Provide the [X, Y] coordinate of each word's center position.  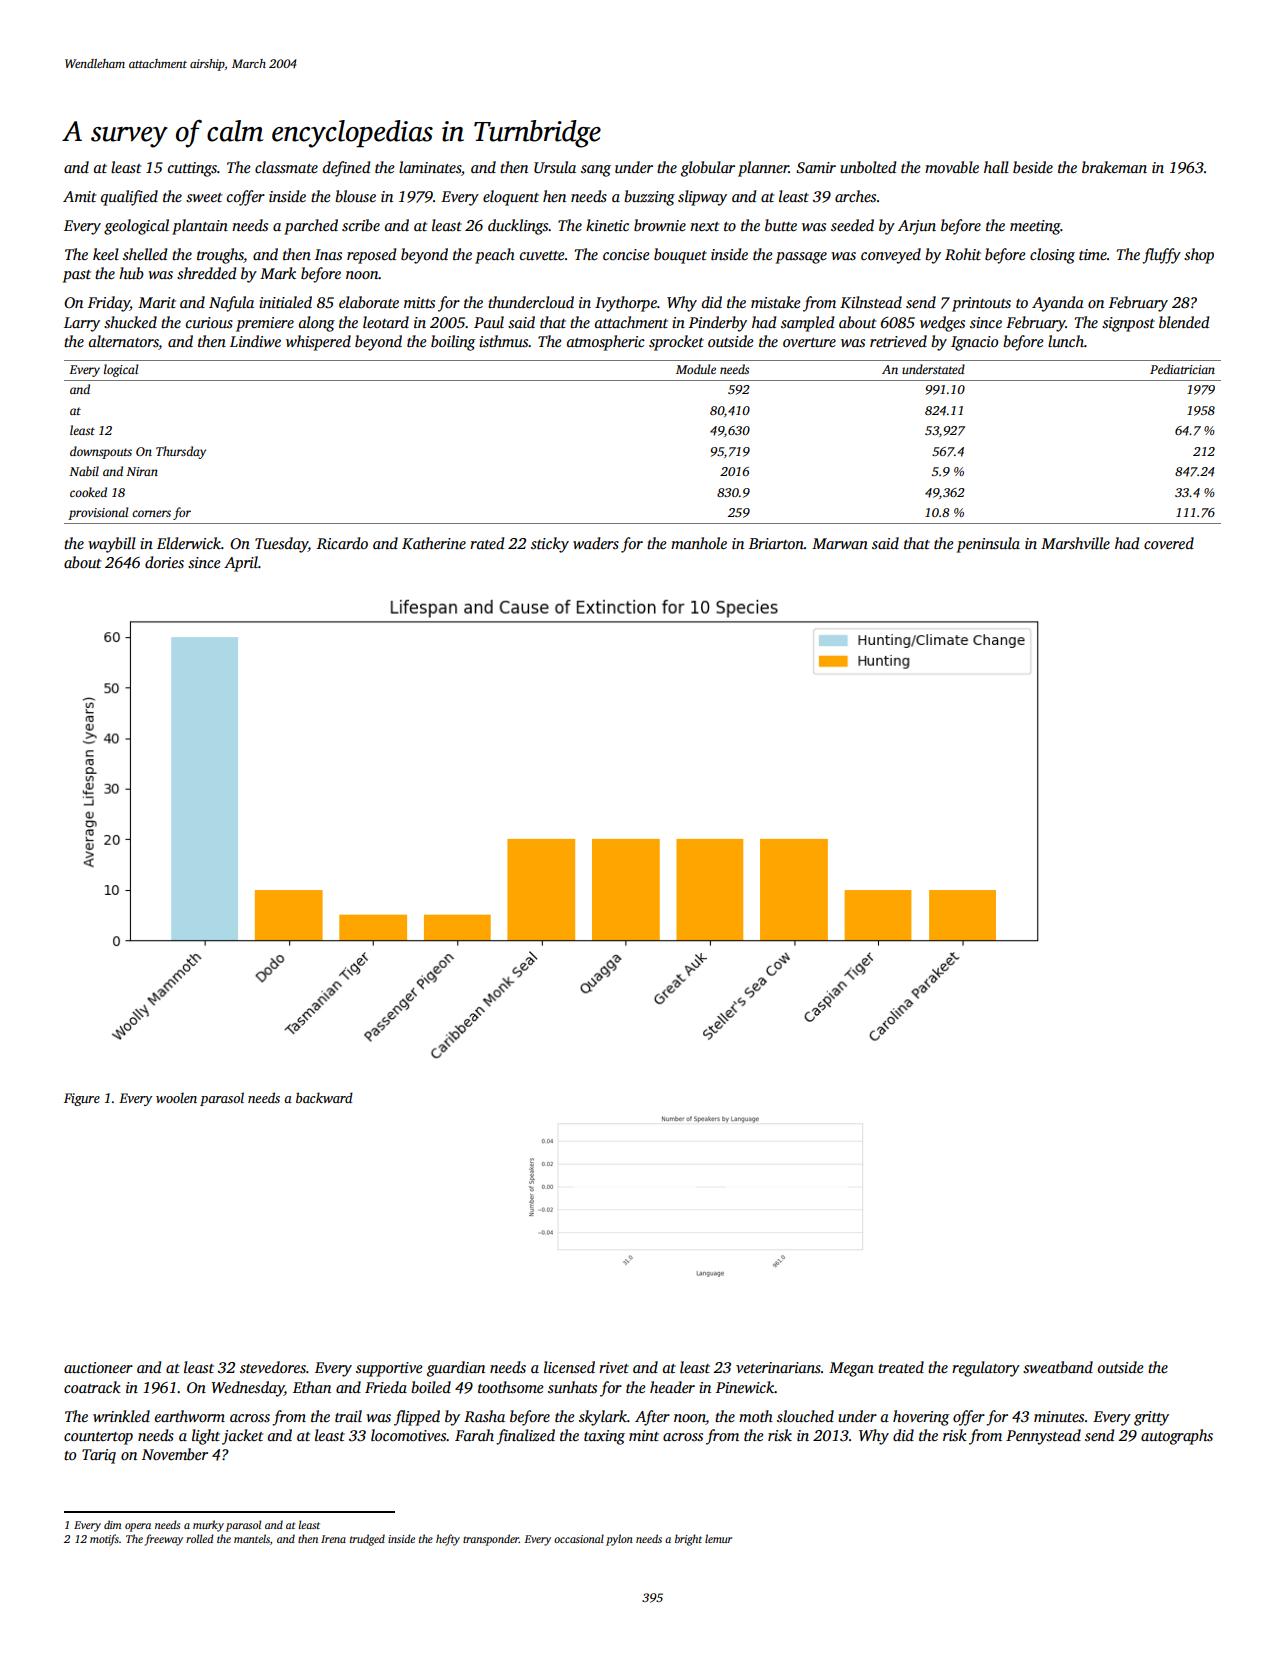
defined [346, 169]
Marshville [1075, 543]
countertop [98, 1438]
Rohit [963, 254]
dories [164, 562]
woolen [176, 1097]
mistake [775, 302]
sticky [550, 545]
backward [324, 1097]
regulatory [986, 1369]
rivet [614, 1367]
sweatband [1058, 1367]
